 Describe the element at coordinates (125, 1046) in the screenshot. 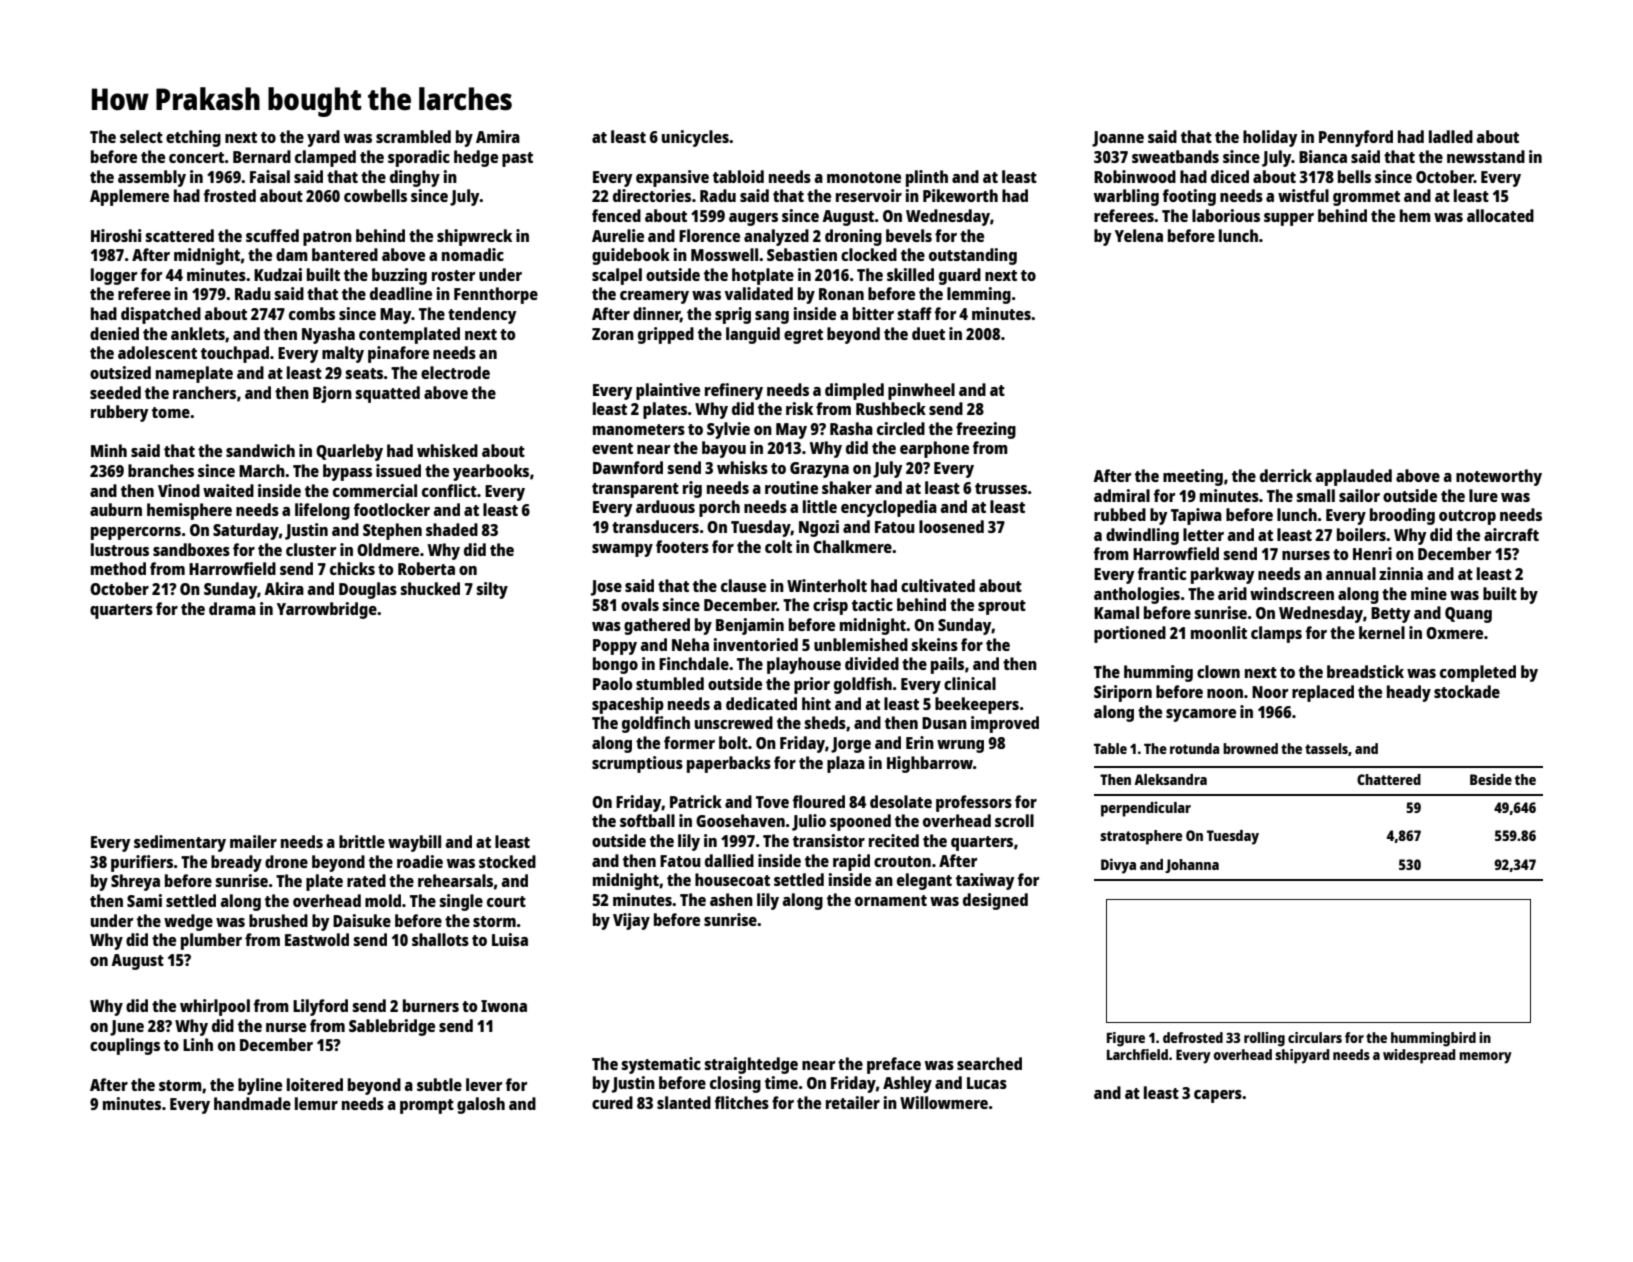

I see `couplings` at that location.
